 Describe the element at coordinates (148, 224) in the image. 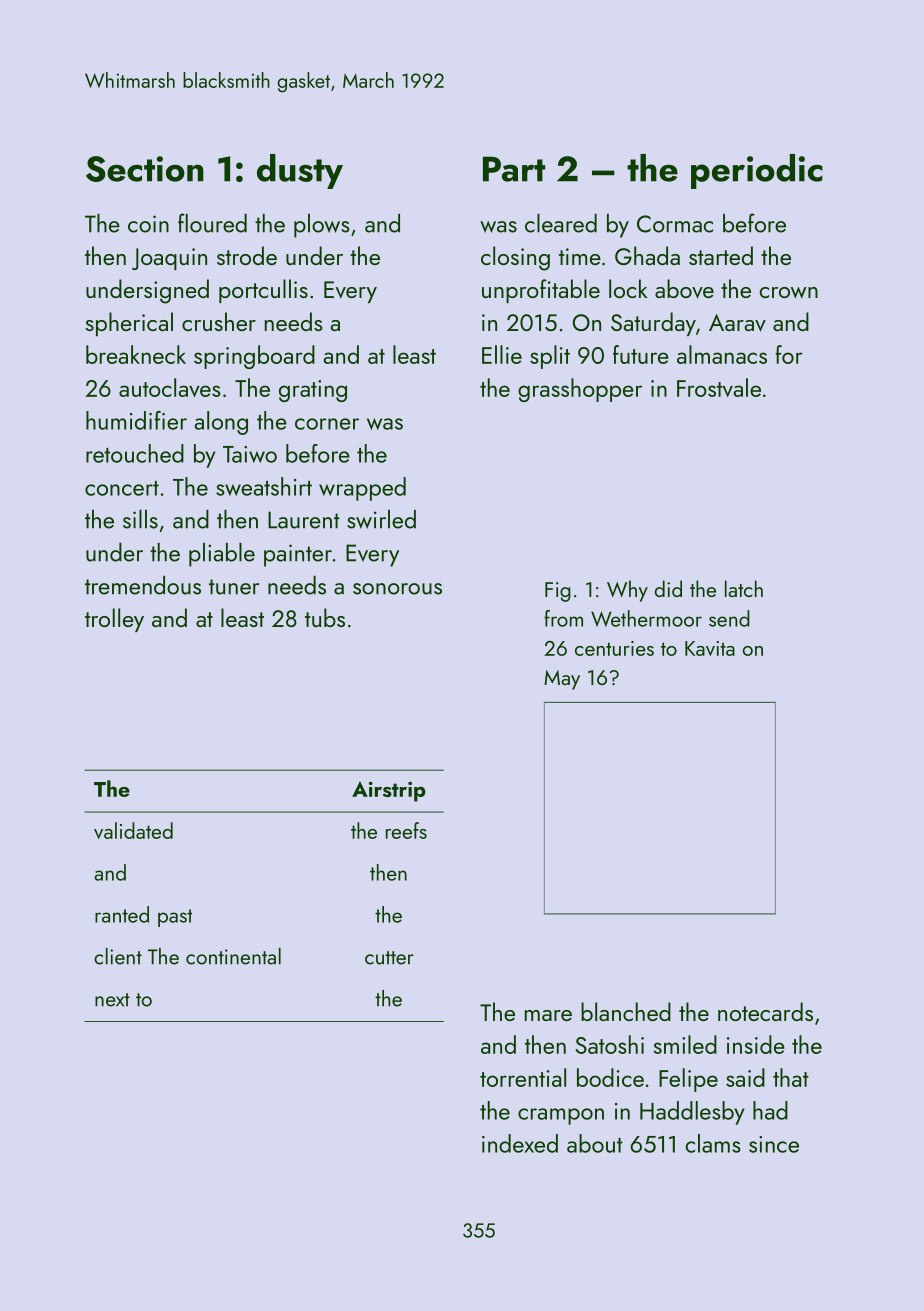

I see `coin` at that location.
